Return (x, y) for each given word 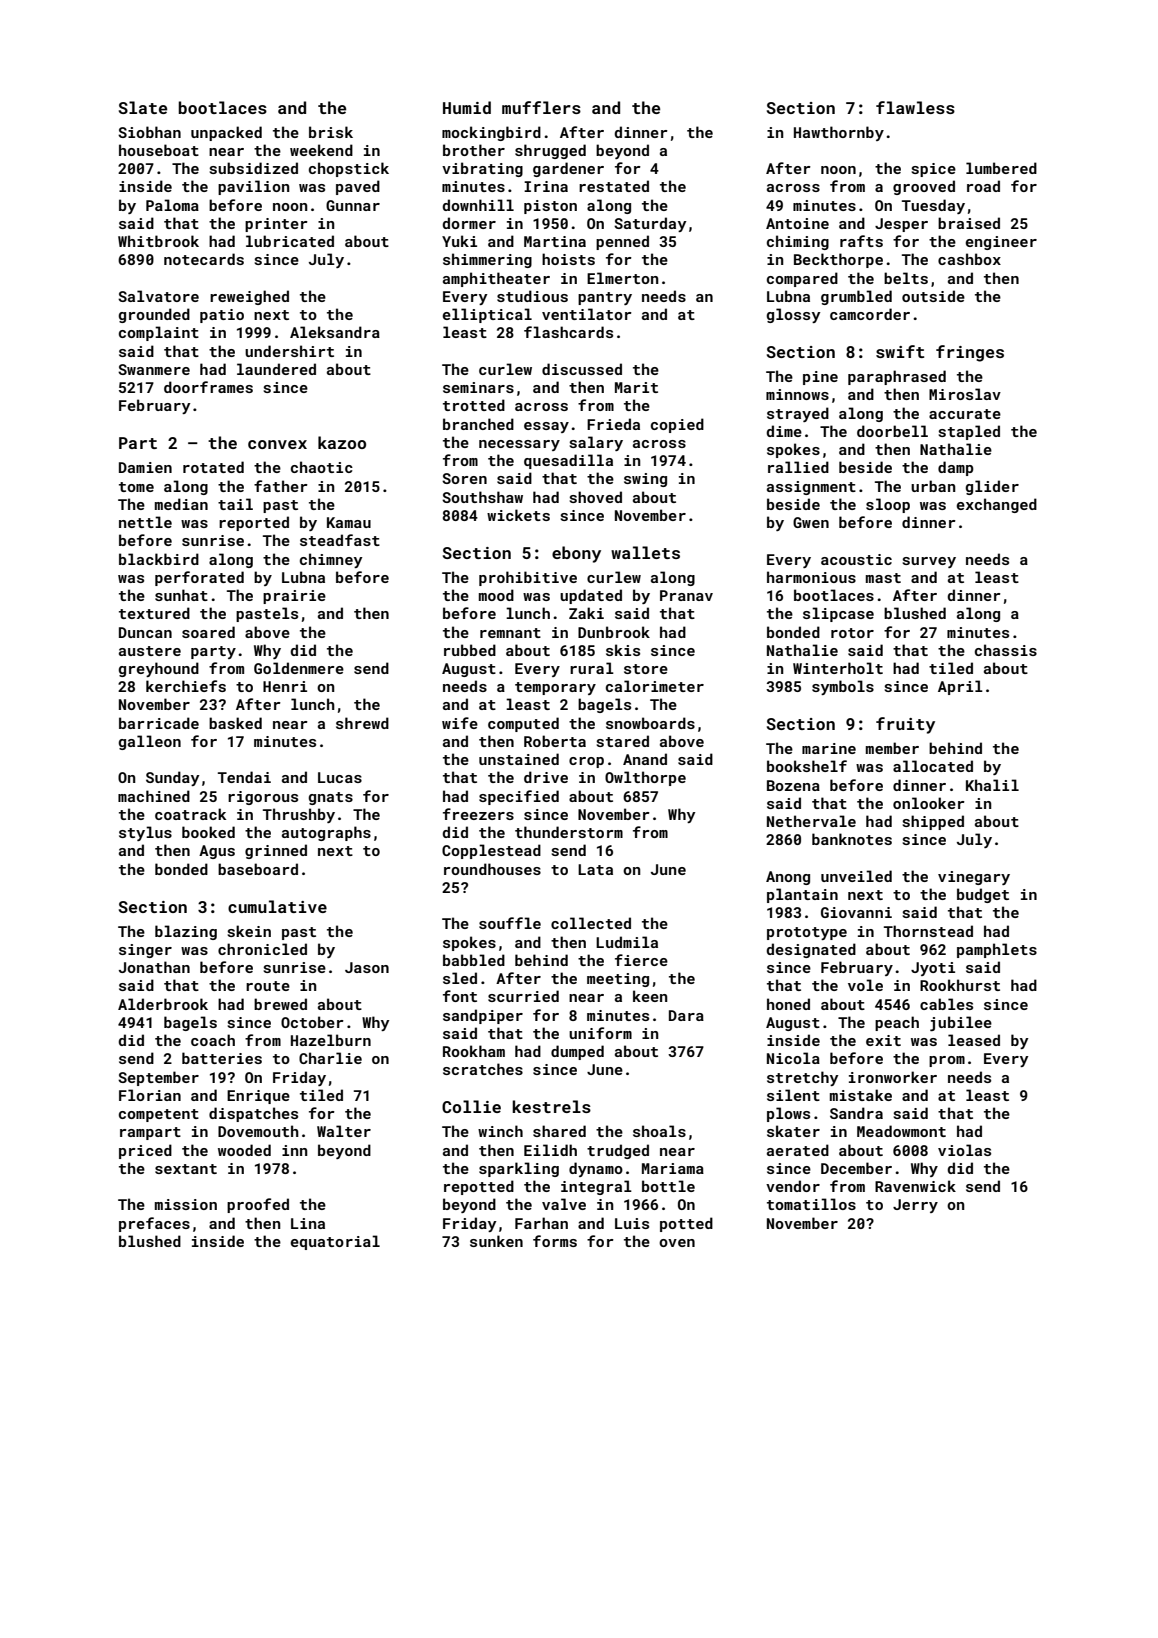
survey (929, 562)
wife (460, 723)
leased (974, 1040)
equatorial (335, 1242)
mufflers (541, 107)
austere (150, 651)
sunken (496, 1241)
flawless (915, 107)
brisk (331, 132)
